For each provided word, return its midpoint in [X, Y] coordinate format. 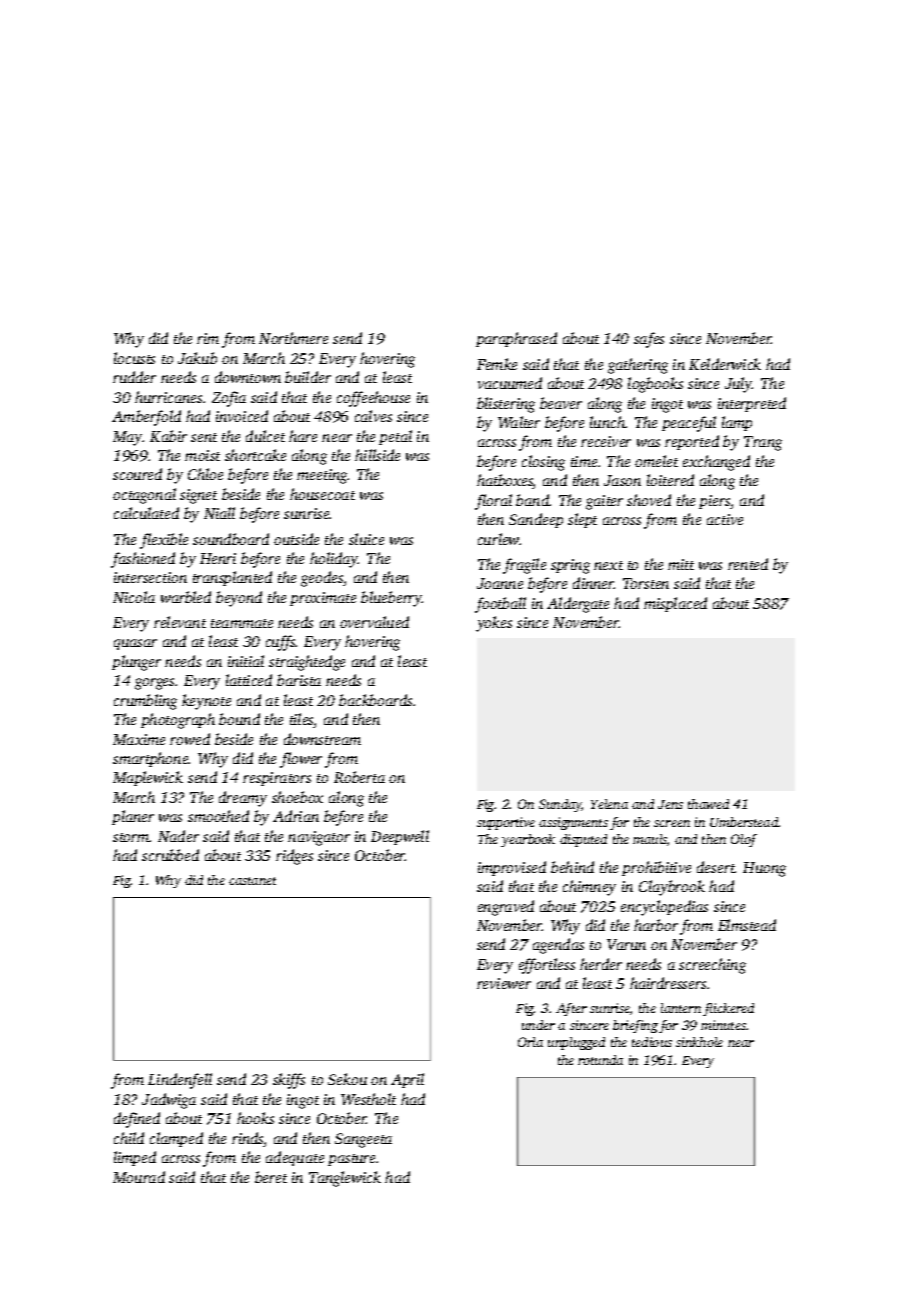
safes [649, 340]
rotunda [600, 1060]
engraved [506, 908]
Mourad [139, 1177]
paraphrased [516, 339]
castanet [252, 881]
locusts [134, 358]
